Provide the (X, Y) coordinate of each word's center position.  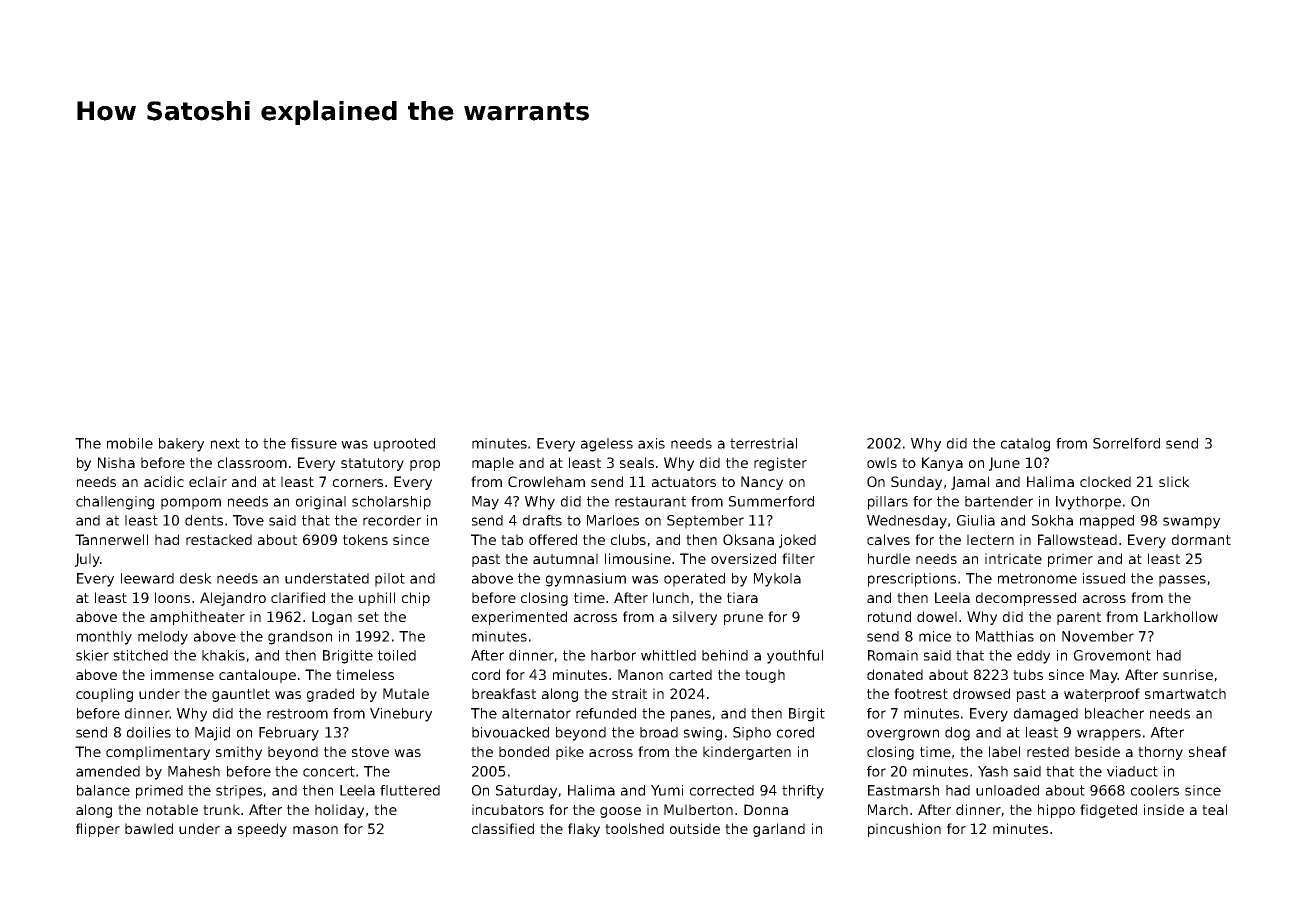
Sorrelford (1126, 443)
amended (108, 771)
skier (92, 655)
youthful (795, 657)
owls (882, 462)
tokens (365, 539)
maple (493, 464)
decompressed (1026, 599)
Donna (766, 809)
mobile (130, 443)
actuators (684, 482)
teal (1214, 809)
